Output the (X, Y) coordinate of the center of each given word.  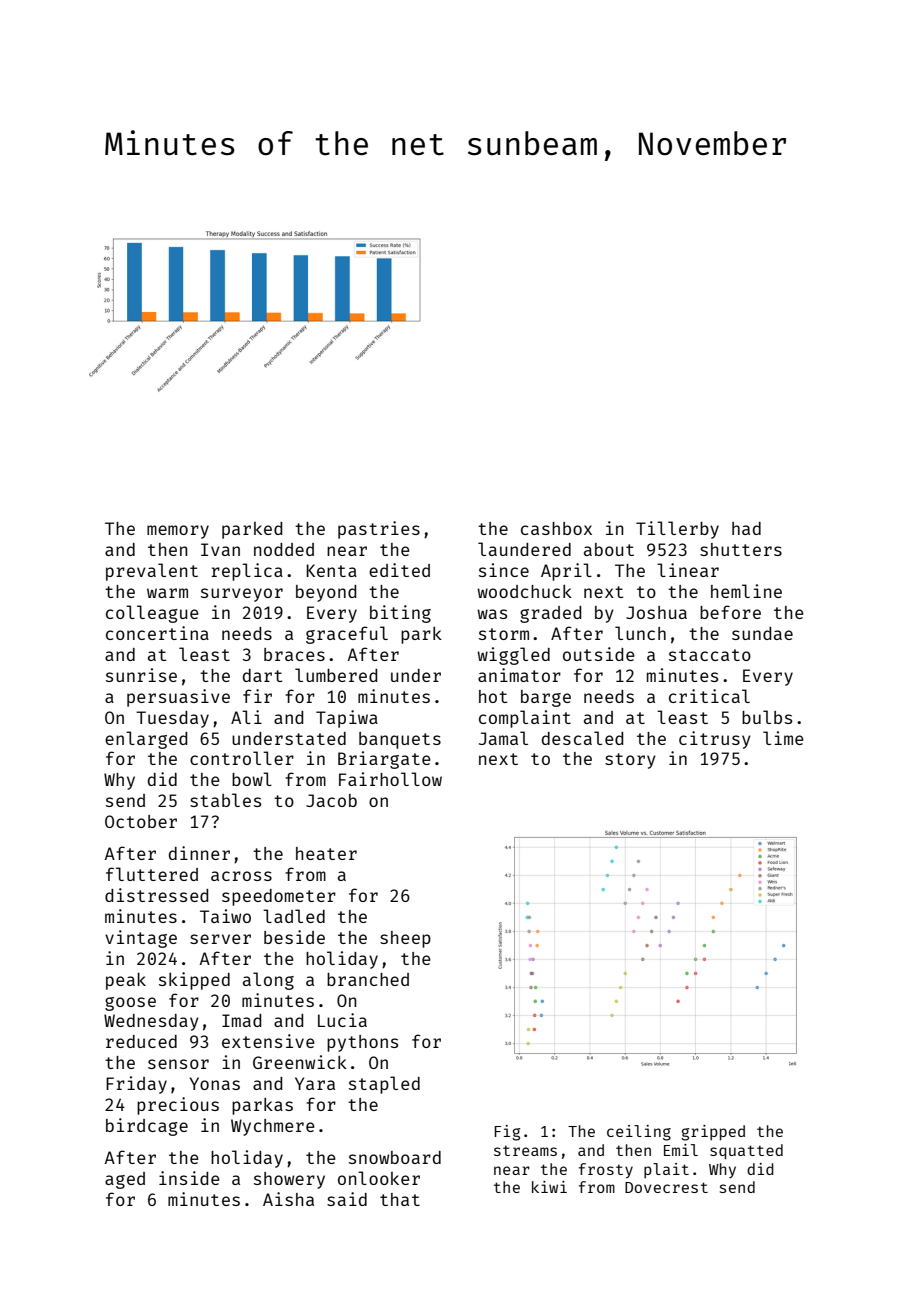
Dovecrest (666, 1187)
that (400, 1199)
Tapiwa (347, 719)
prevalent (152, 572)
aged (125, 1180)
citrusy (715, 740)
